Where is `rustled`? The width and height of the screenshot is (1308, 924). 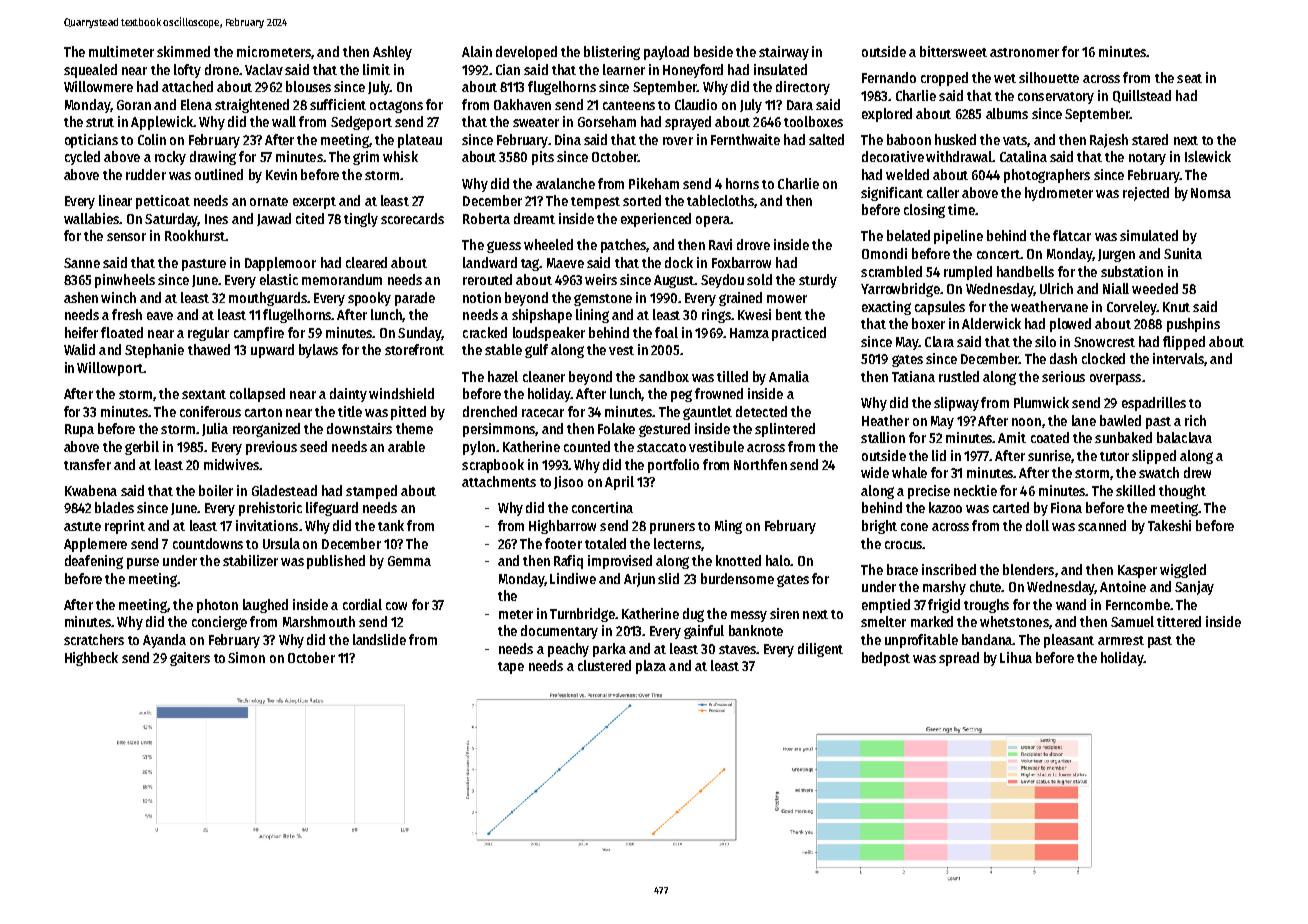
rustled is located at coordinates (959, 376).
